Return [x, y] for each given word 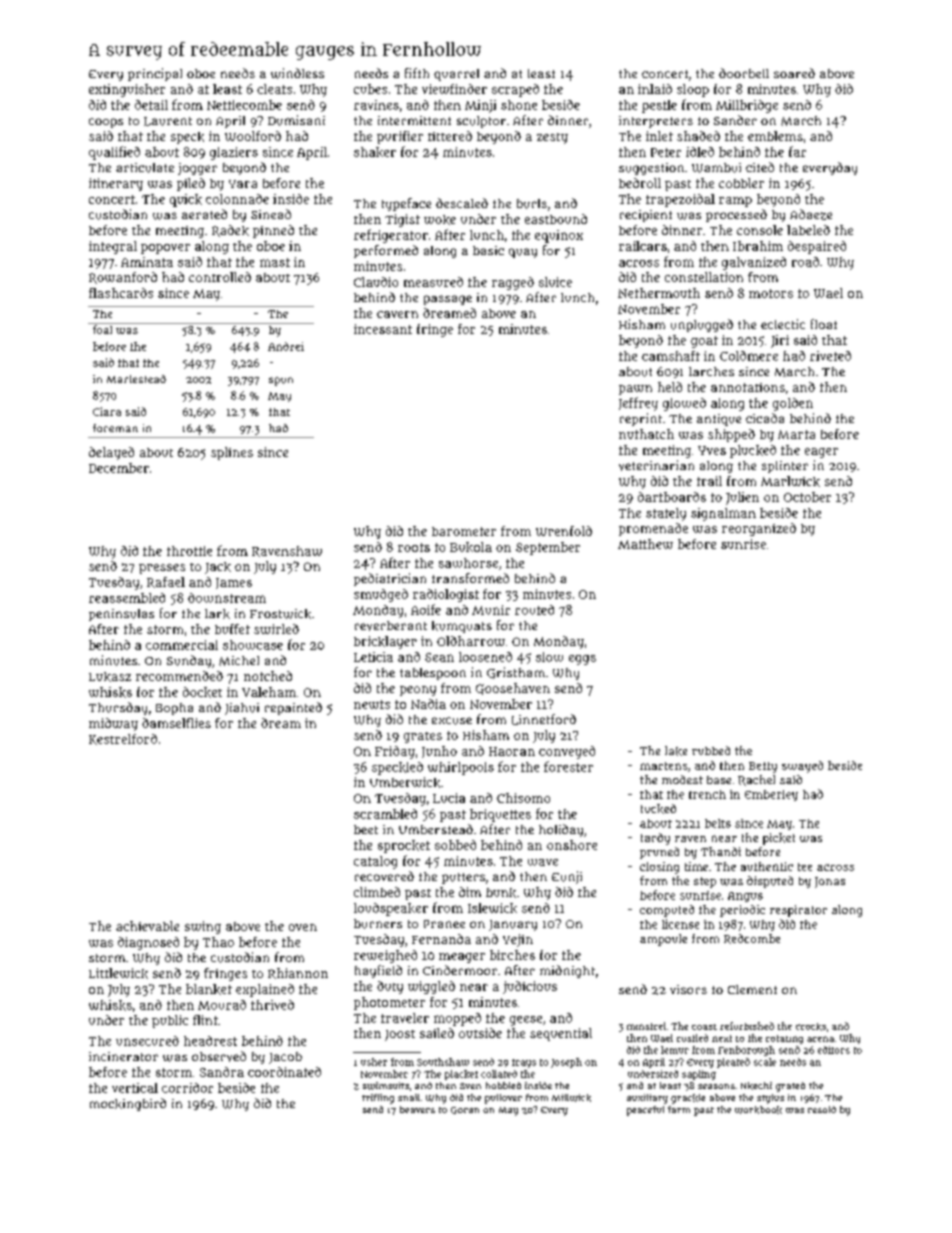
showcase [253, 645]
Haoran [512, 751]
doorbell [744, 73]
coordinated [284, 1072]
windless [297, 73]
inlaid [655, 89]
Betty [763, 767]
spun [281, 381]
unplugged [702, 325]
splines [232, 453]
